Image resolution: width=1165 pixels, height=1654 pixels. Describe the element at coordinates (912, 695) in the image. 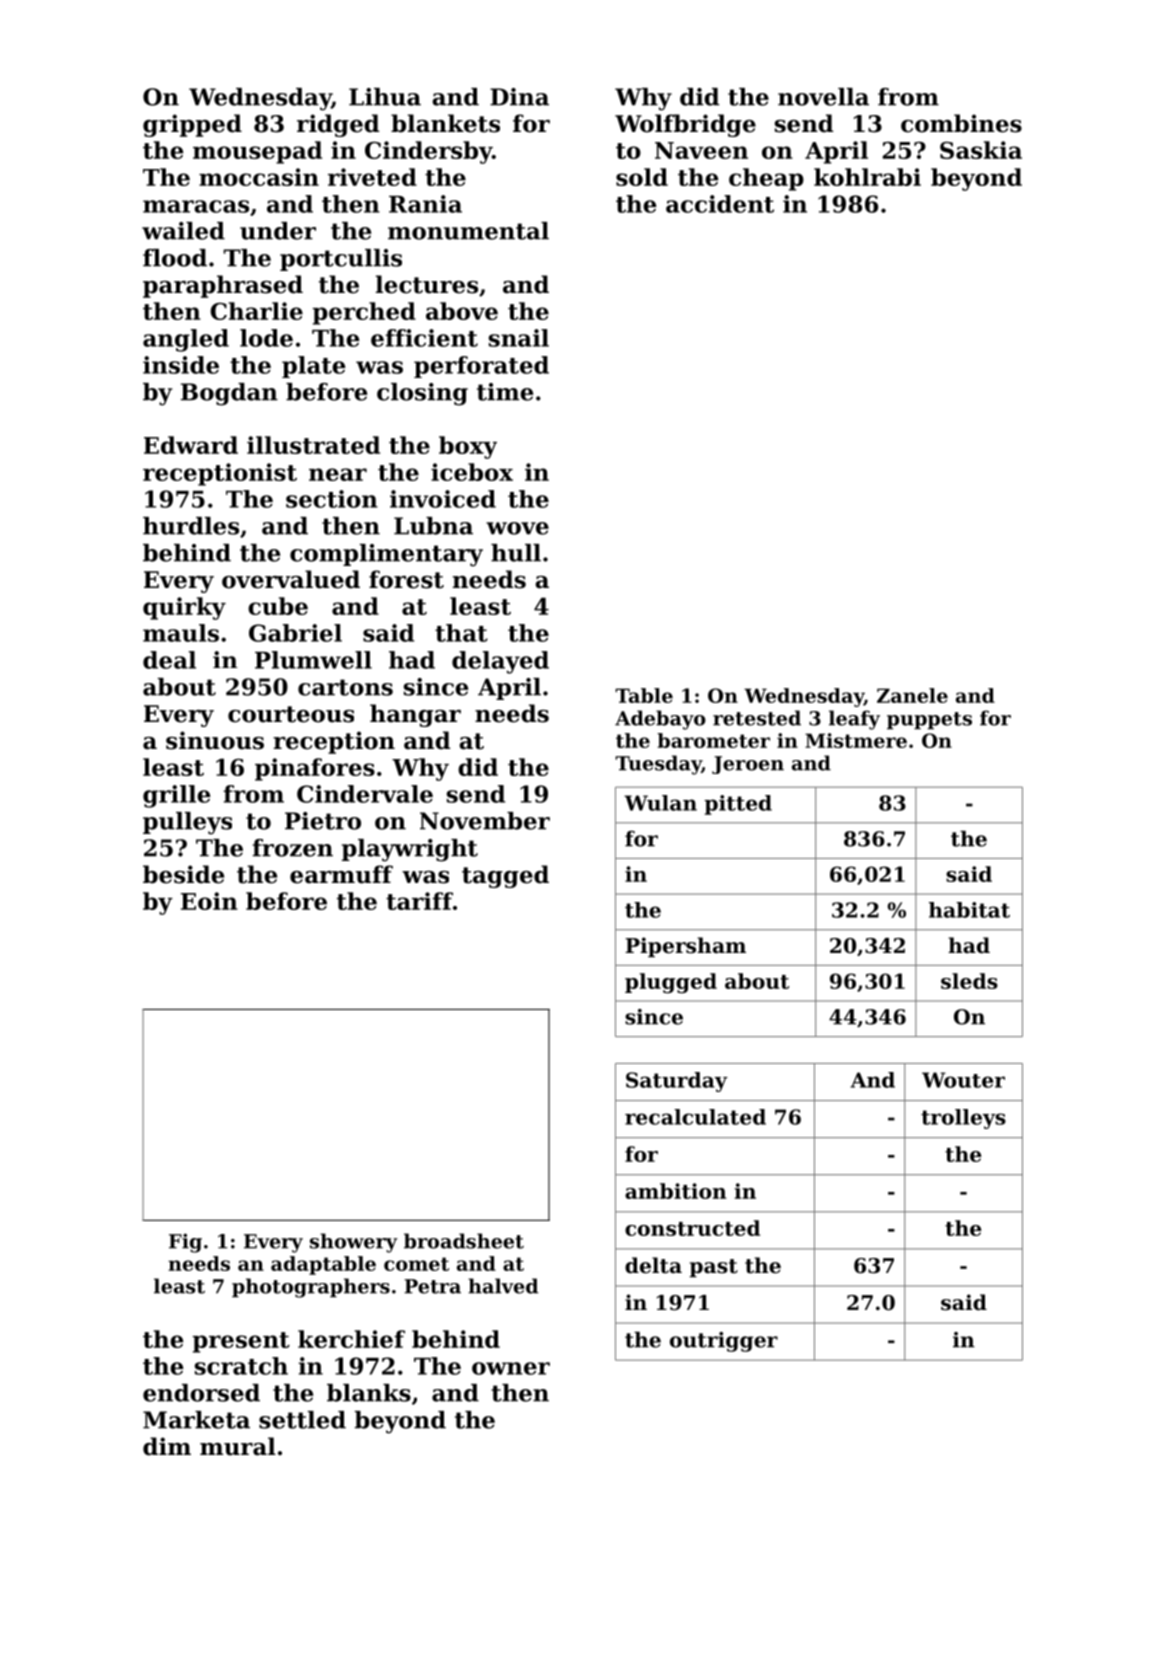

I see `Zanele` at that location.
